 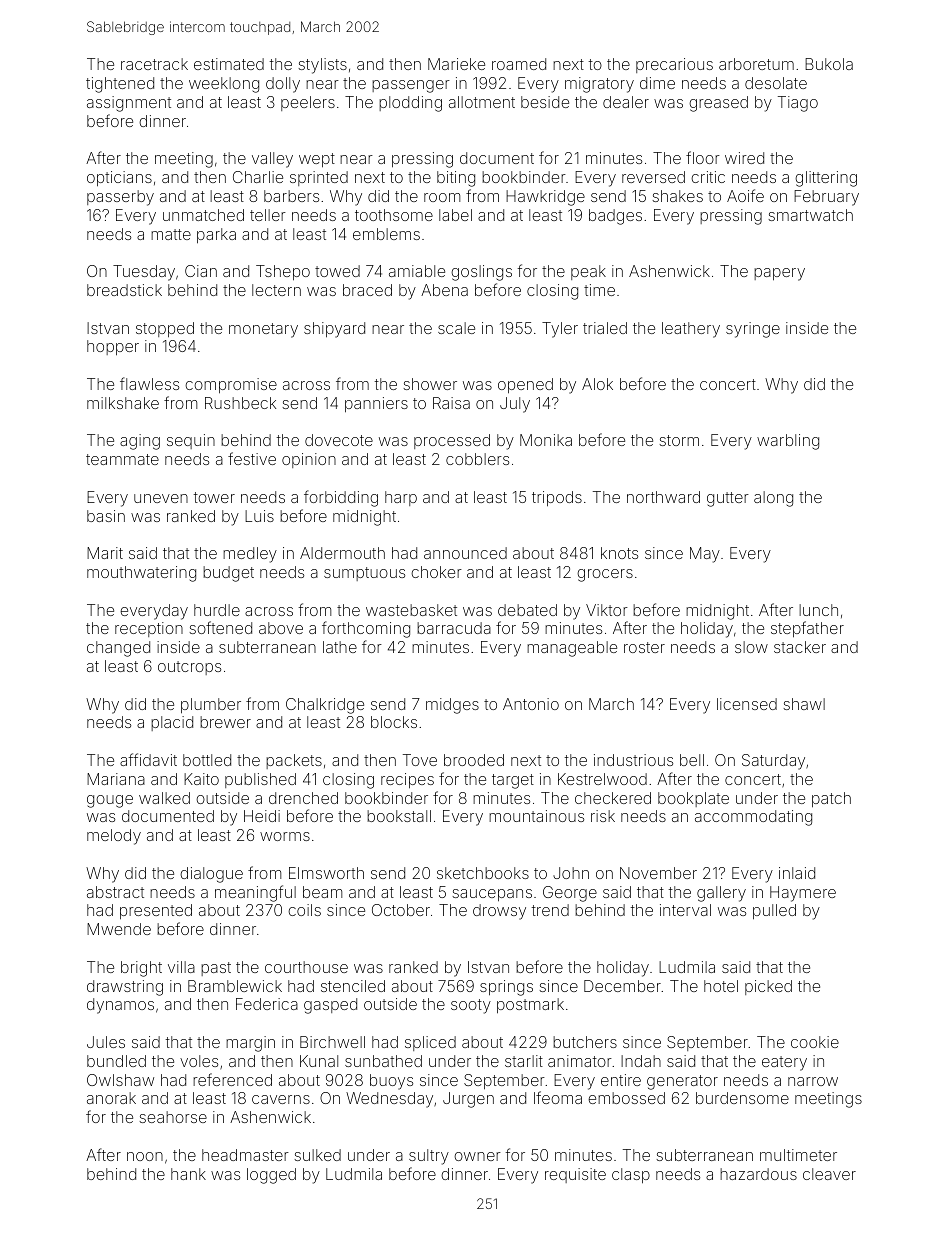 I want to click on roamed, so click(x=519, y=64).
